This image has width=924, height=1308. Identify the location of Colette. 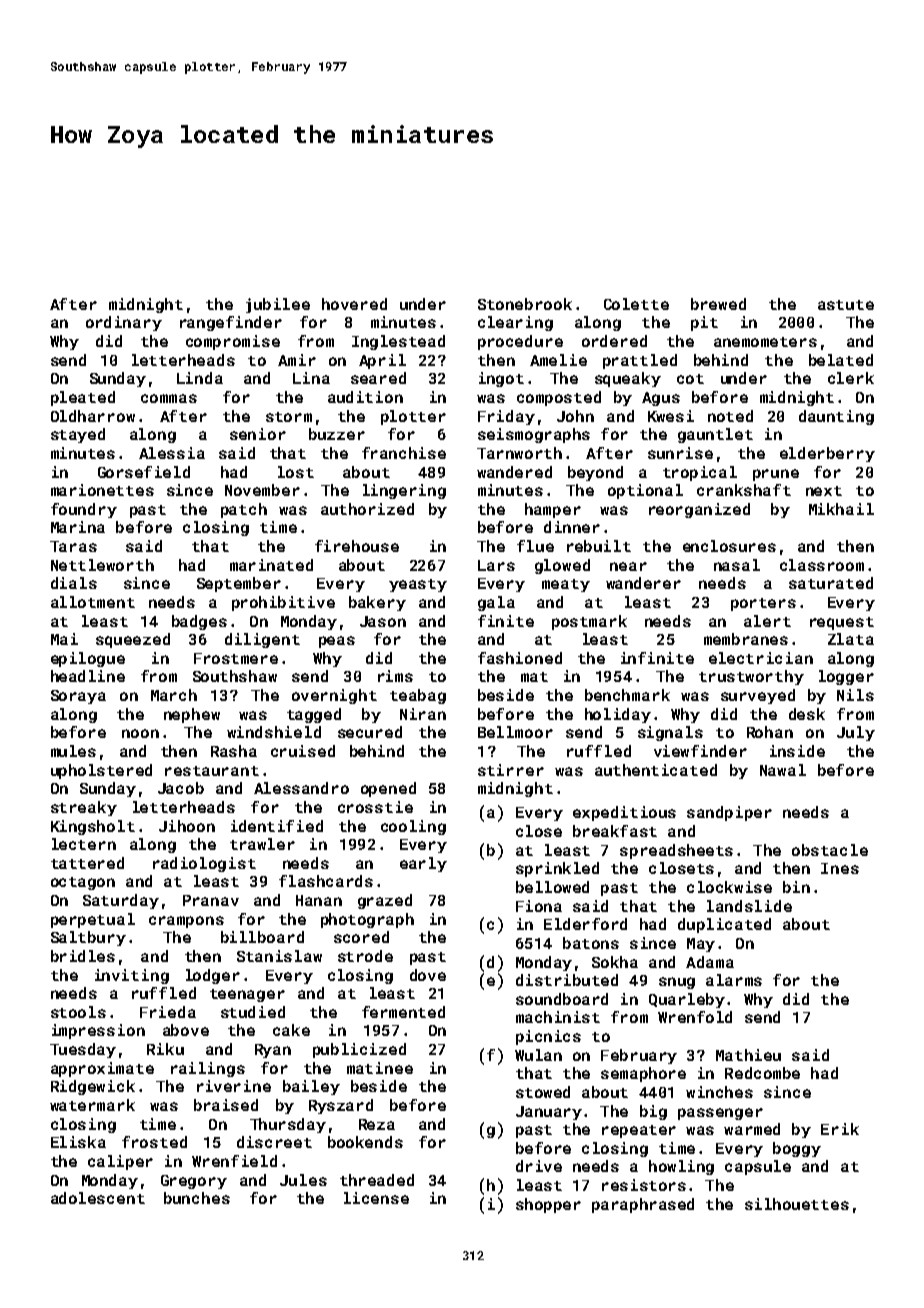
(636, 304).
